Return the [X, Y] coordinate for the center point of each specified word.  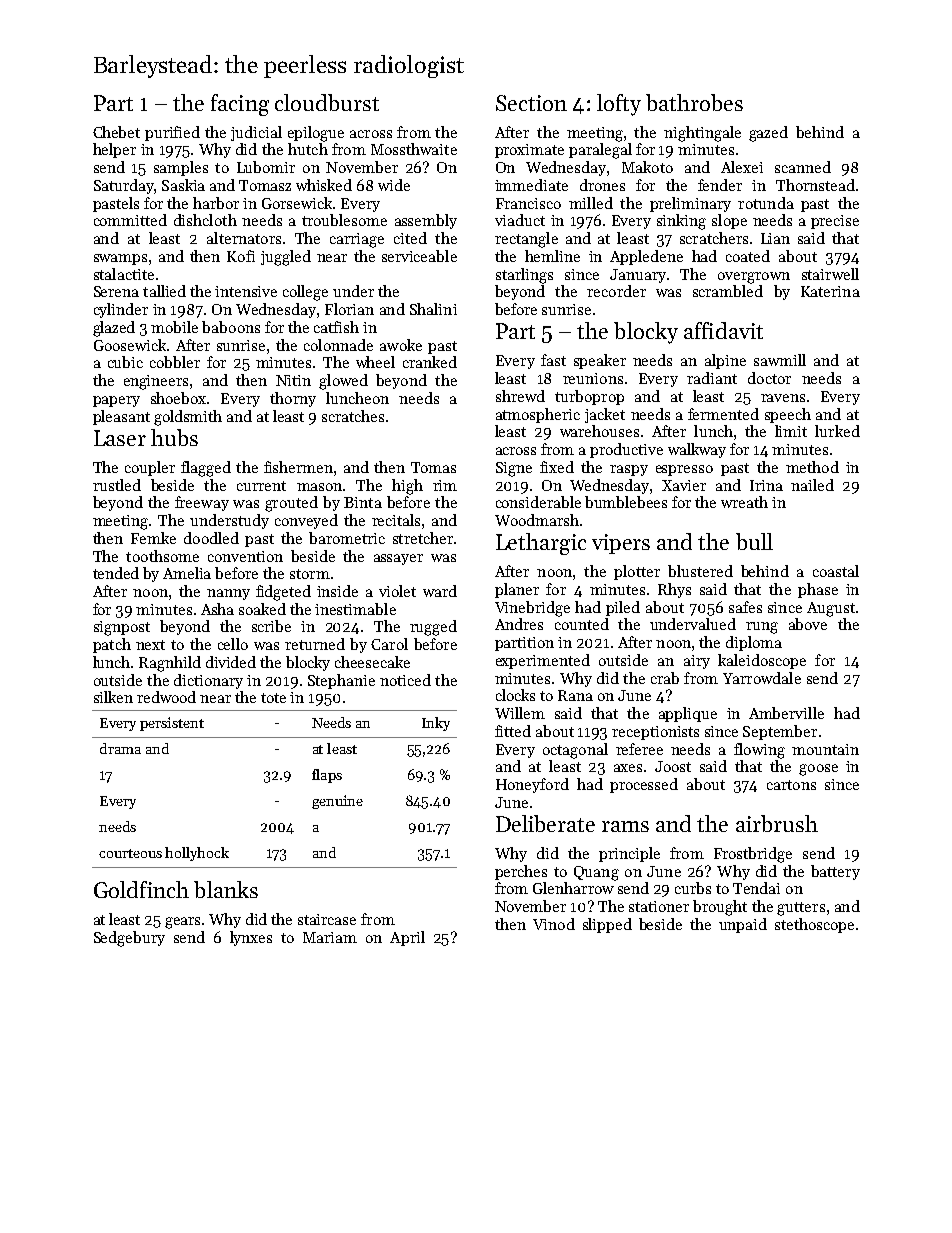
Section [531, 103]
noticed [405, 680]
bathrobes [694, 102]
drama [120, 748]
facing [240, 105]
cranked [430, 362]
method [812, 467]
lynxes [251, 938]
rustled [117, 485]
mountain [825, 749]
